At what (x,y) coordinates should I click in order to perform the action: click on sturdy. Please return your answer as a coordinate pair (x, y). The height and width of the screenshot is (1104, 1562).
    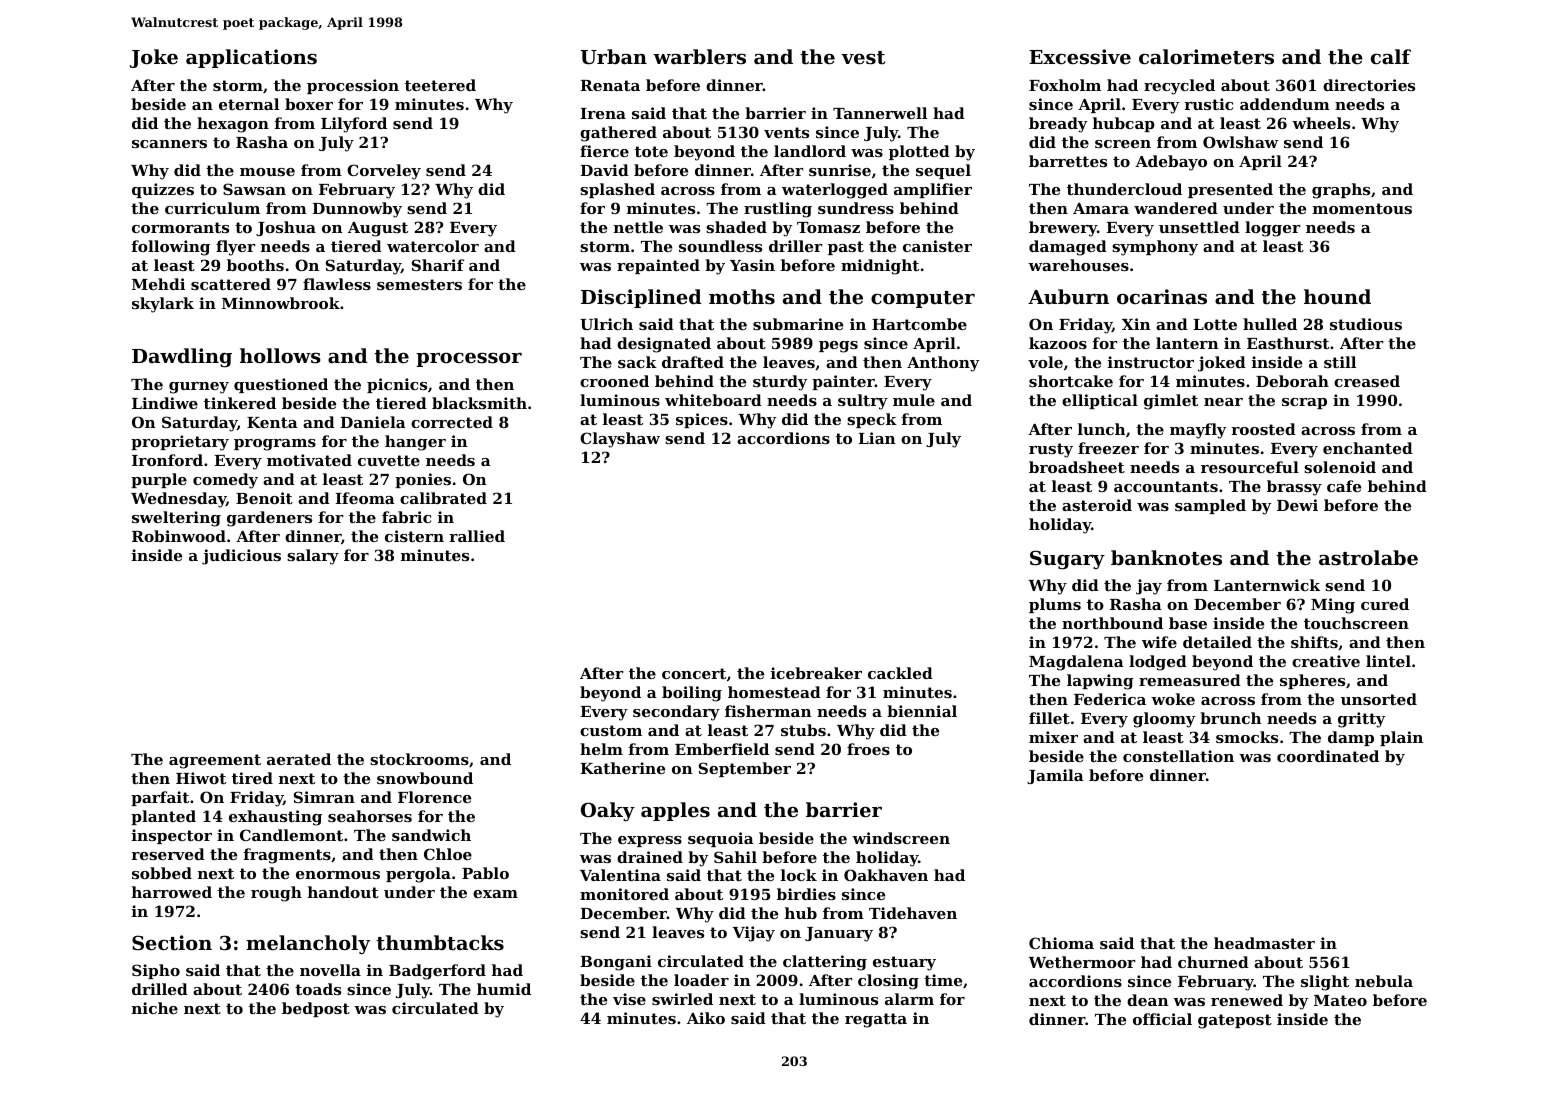
    Looking at the image, I should click on (780, 383).
